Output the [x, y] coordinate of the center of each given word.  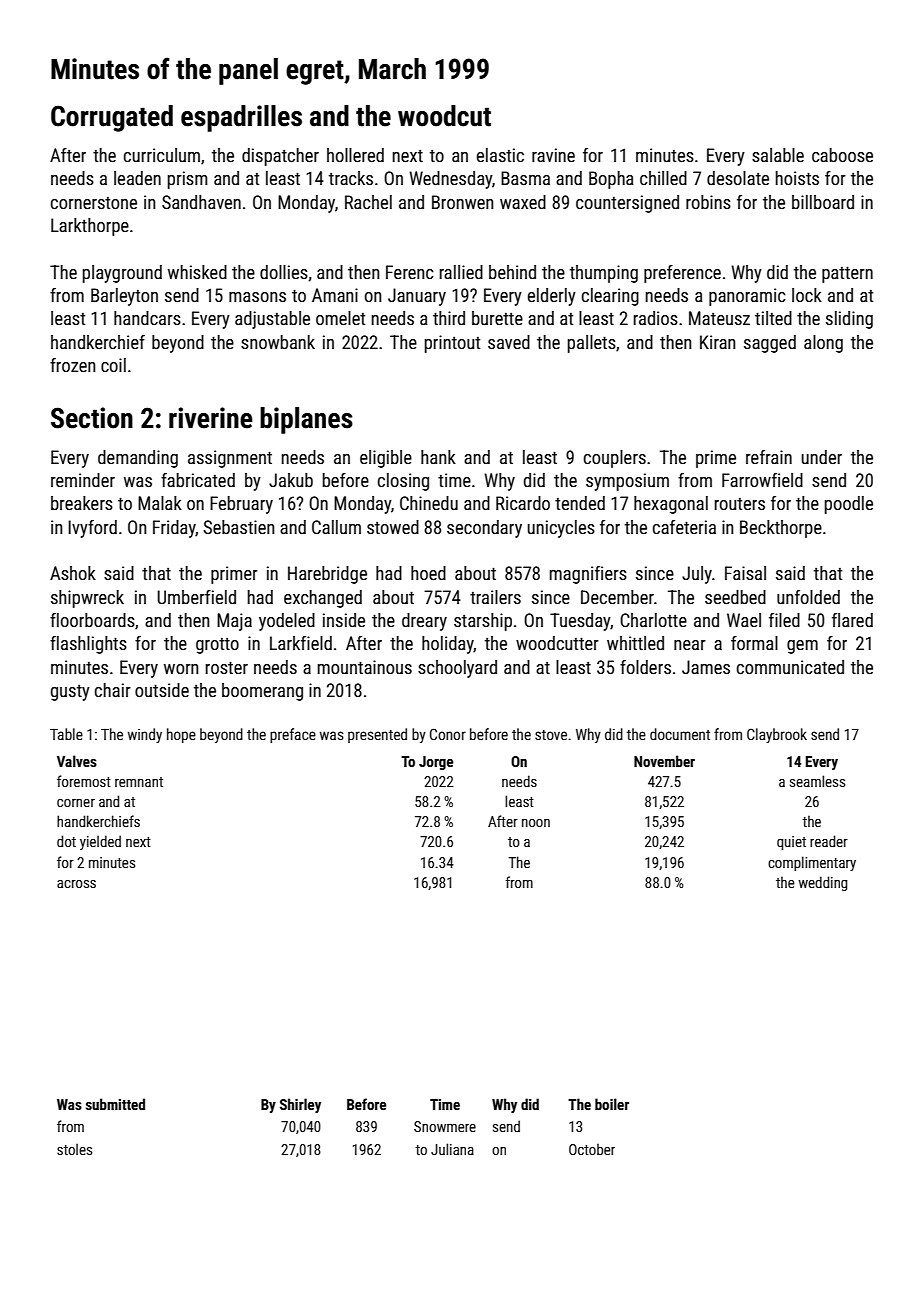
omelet [340, 318]
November [664, 761]
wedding [822, 883]
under [822, 457]
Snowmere [445, 1126]
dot [66, 841]
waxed [523, 202]
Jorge [436, 763]
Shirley [300, 1105]
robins [708, 202]
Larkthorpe [90, 227]
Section [92, 418]
